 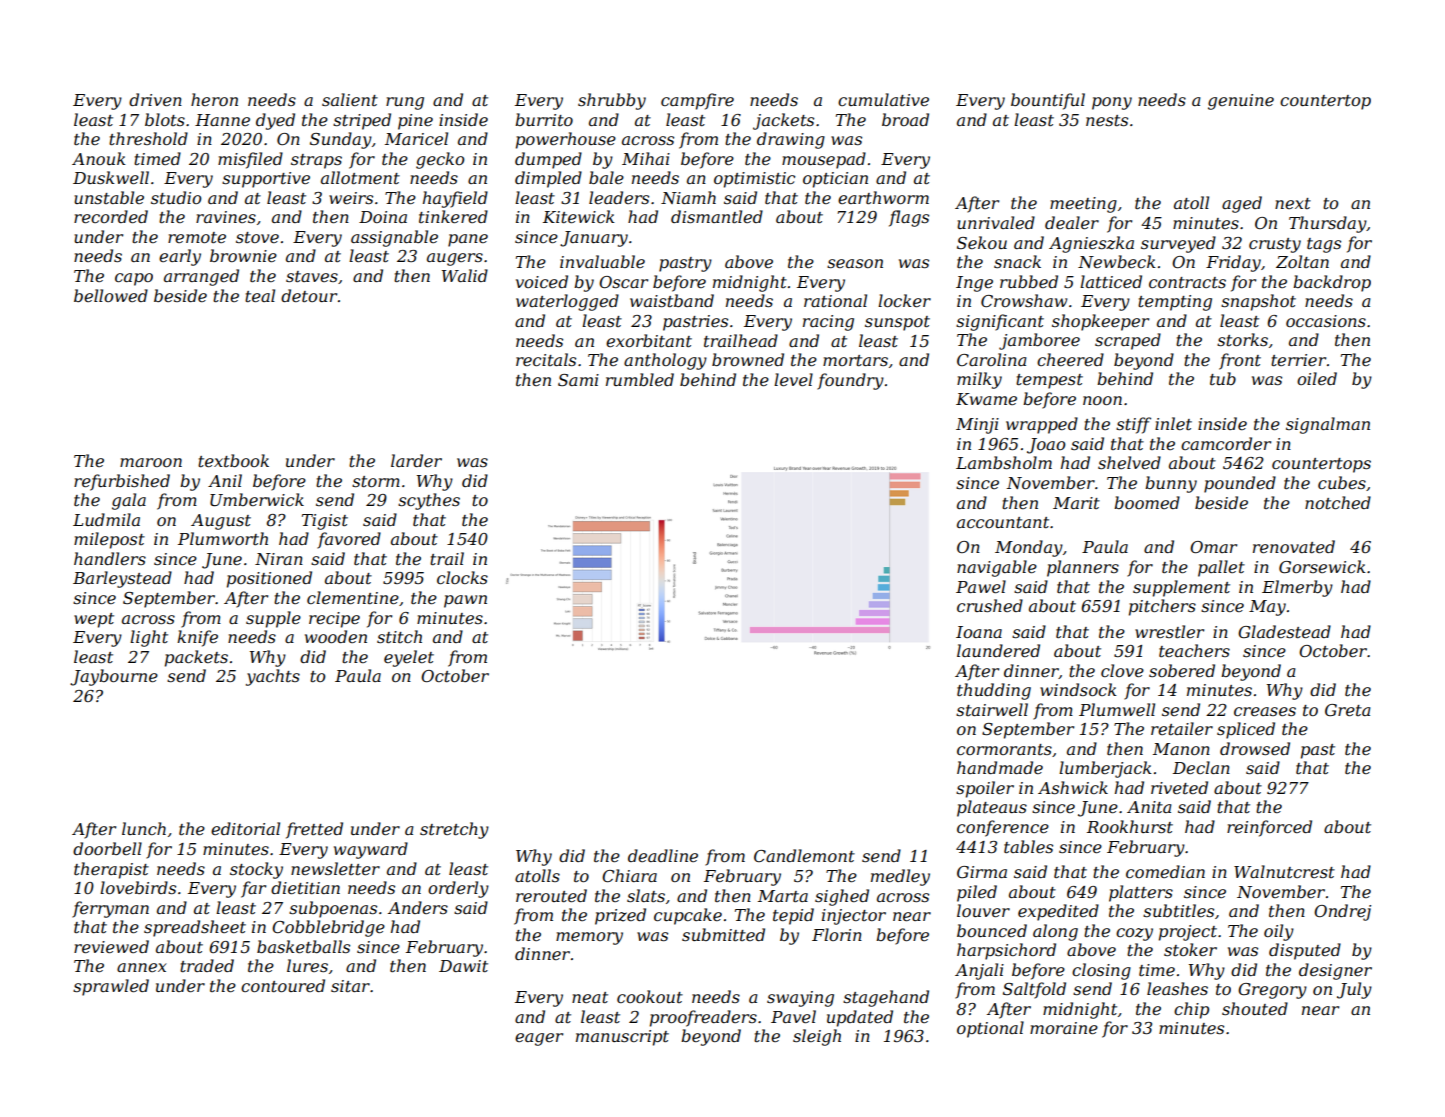 What do you see at coordinates (1255, 1008) in the page?
I see `shouted` at bounding box center [1255, 1008].
